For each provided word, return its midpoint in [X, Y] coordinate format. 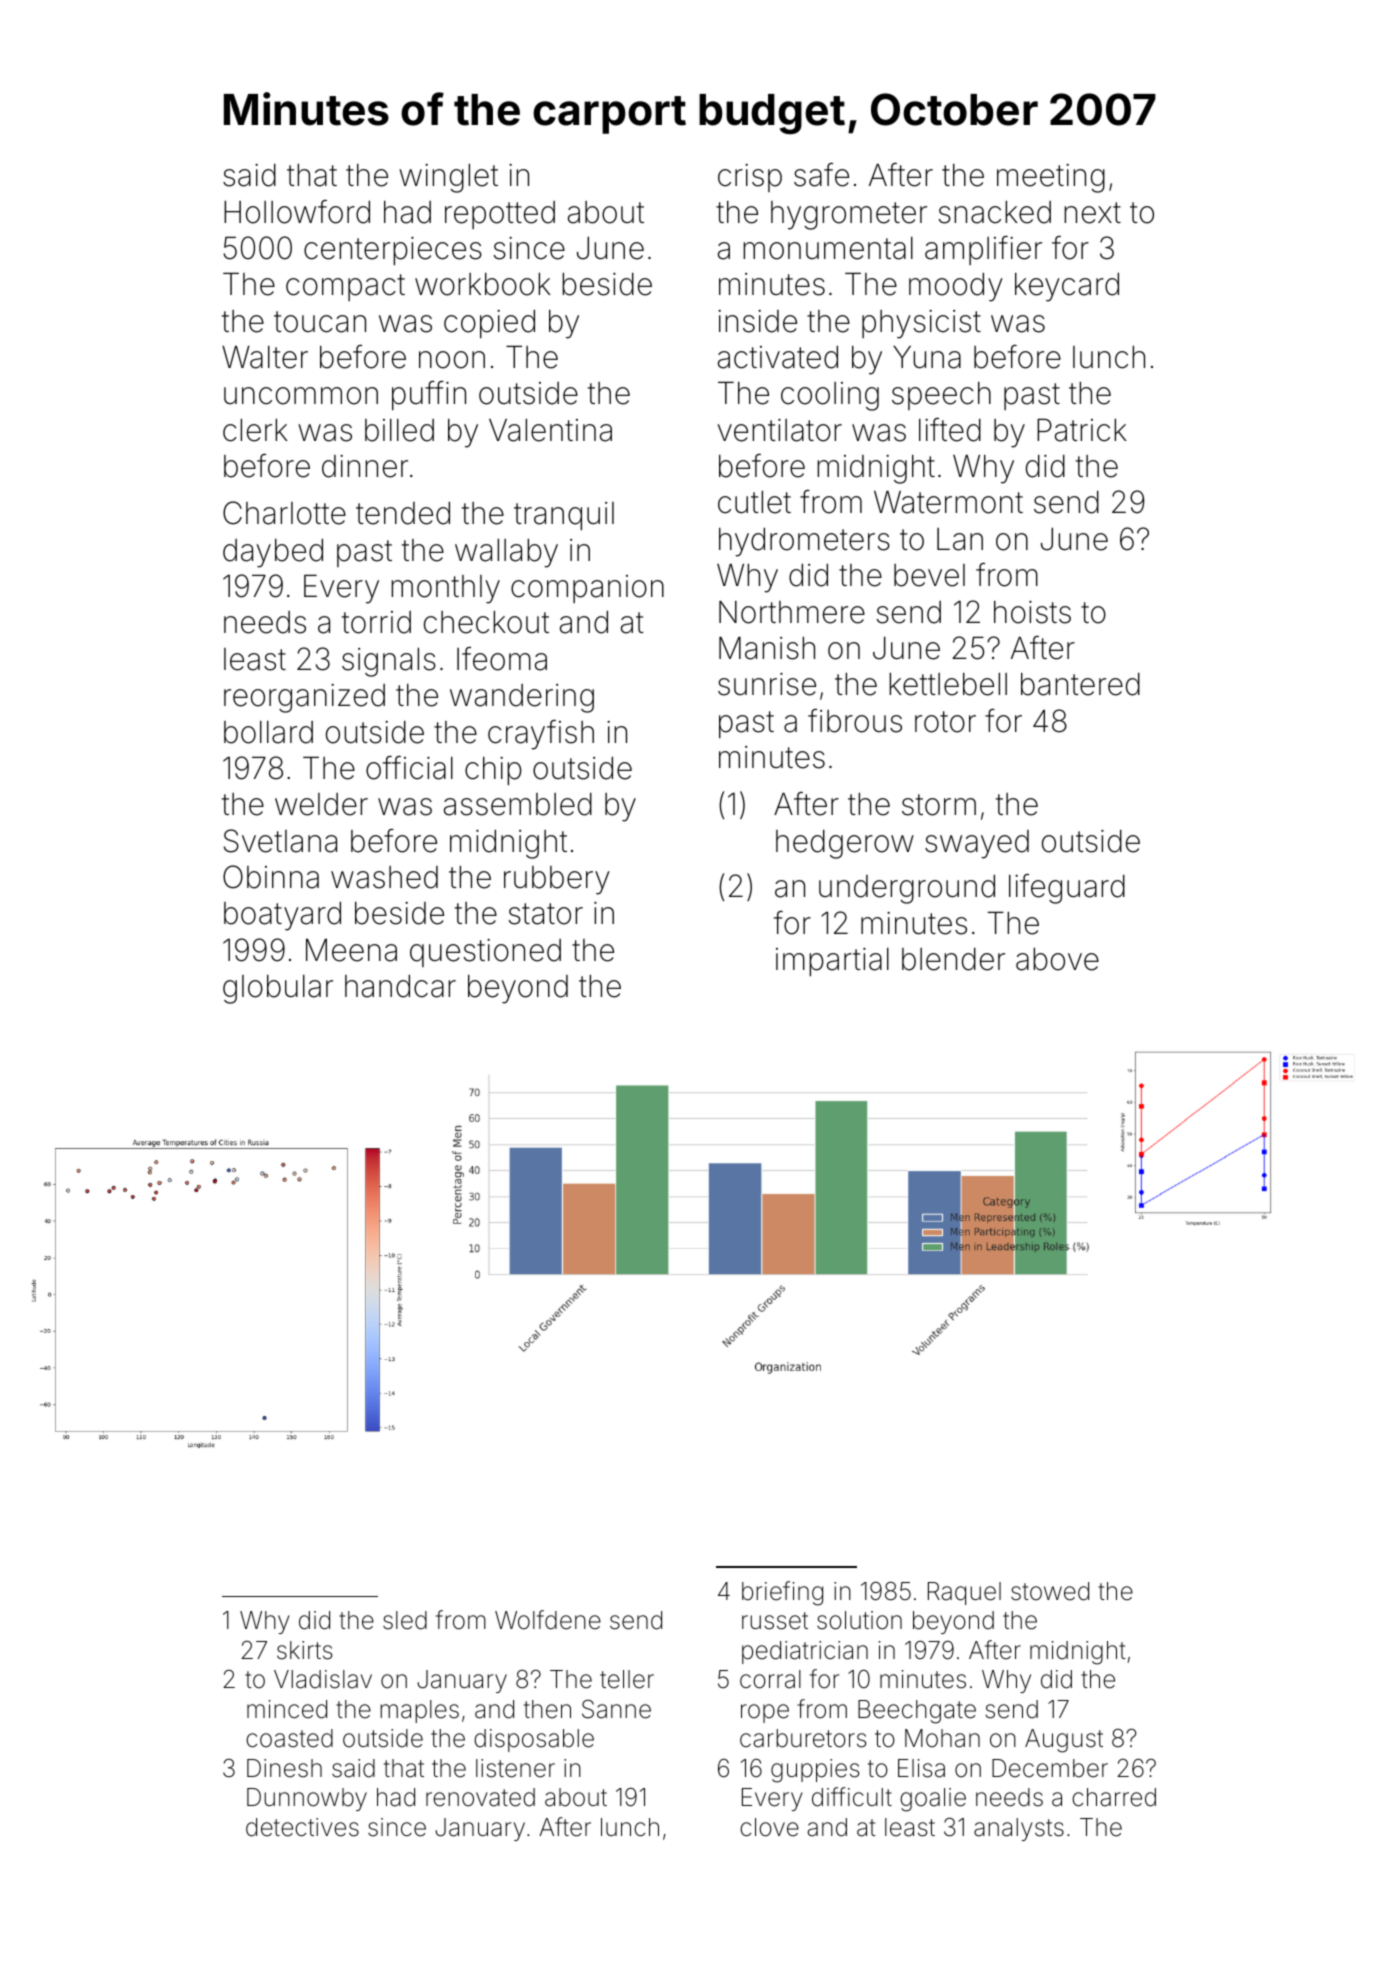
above [1057, 959]
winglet [448, 178]
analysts [1019, 1829]
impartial [832, 962]
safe [821, 175]
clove [769, 1827]
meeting [1051, 178]
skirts [304, 1650]
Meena [351, 950]
